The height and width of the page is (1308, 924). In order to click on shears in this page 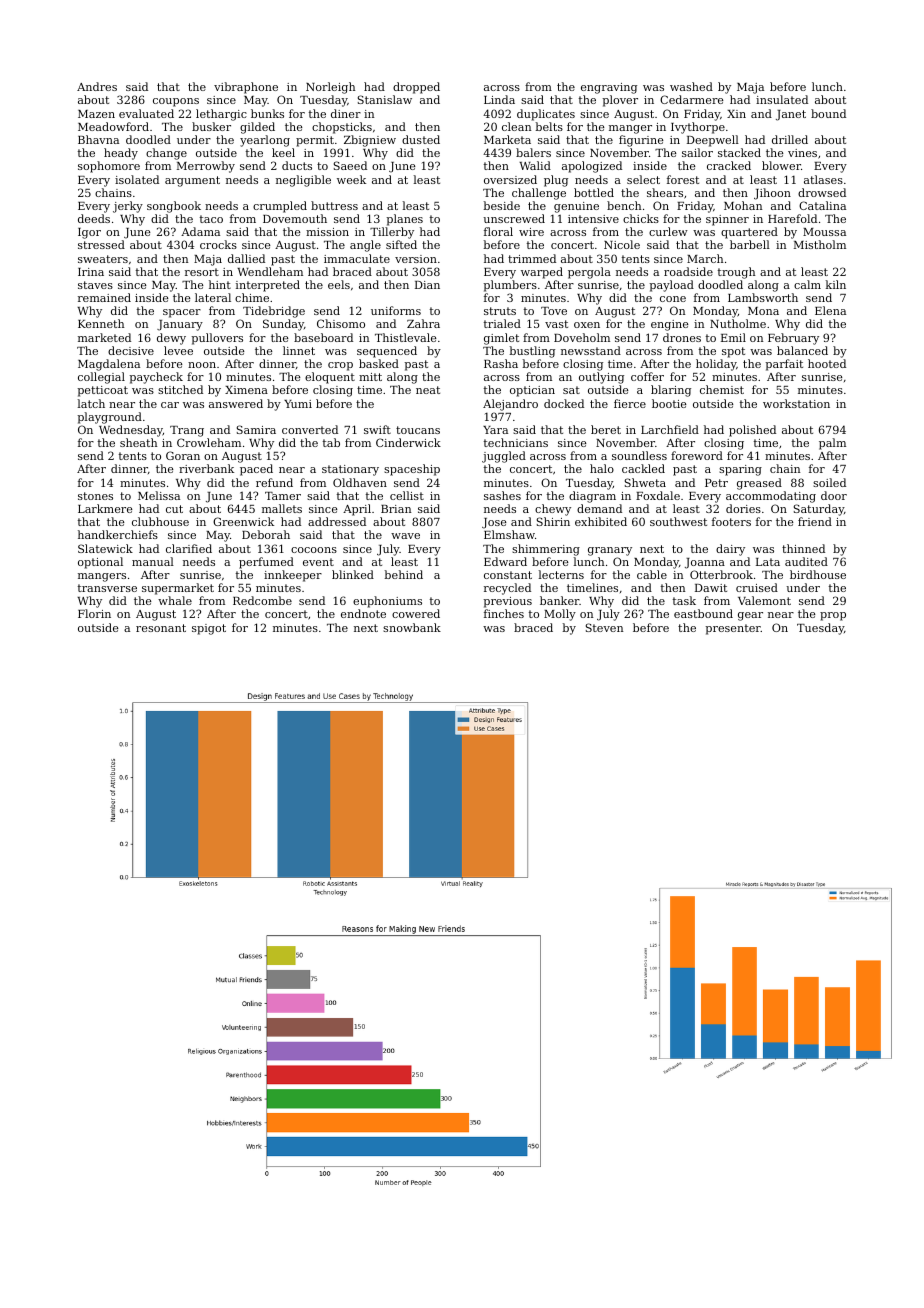, I will do `click(665, 192)`.
